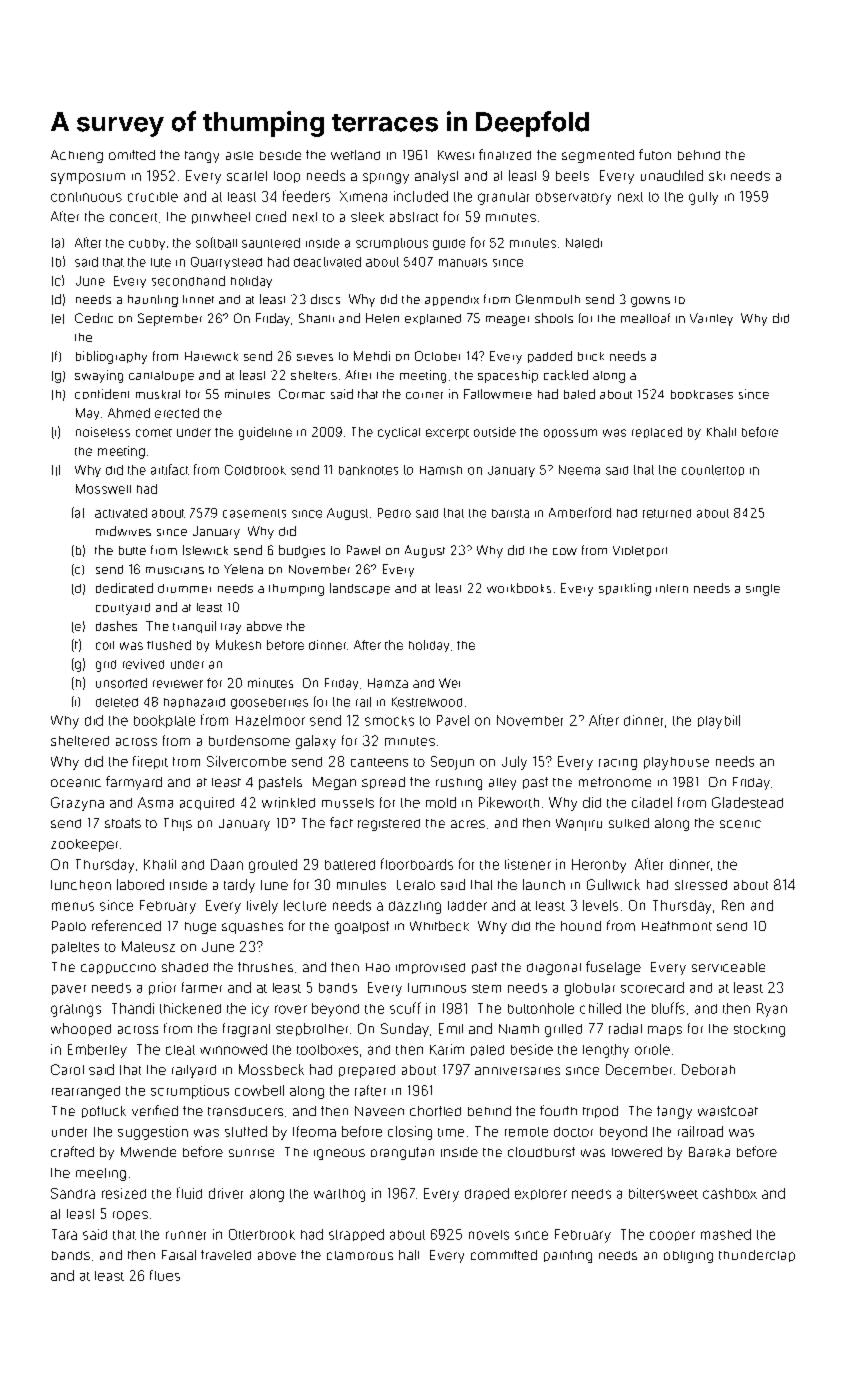  Describe the element at coordinates (655, 154) in the page. I see `futon` at that location.
